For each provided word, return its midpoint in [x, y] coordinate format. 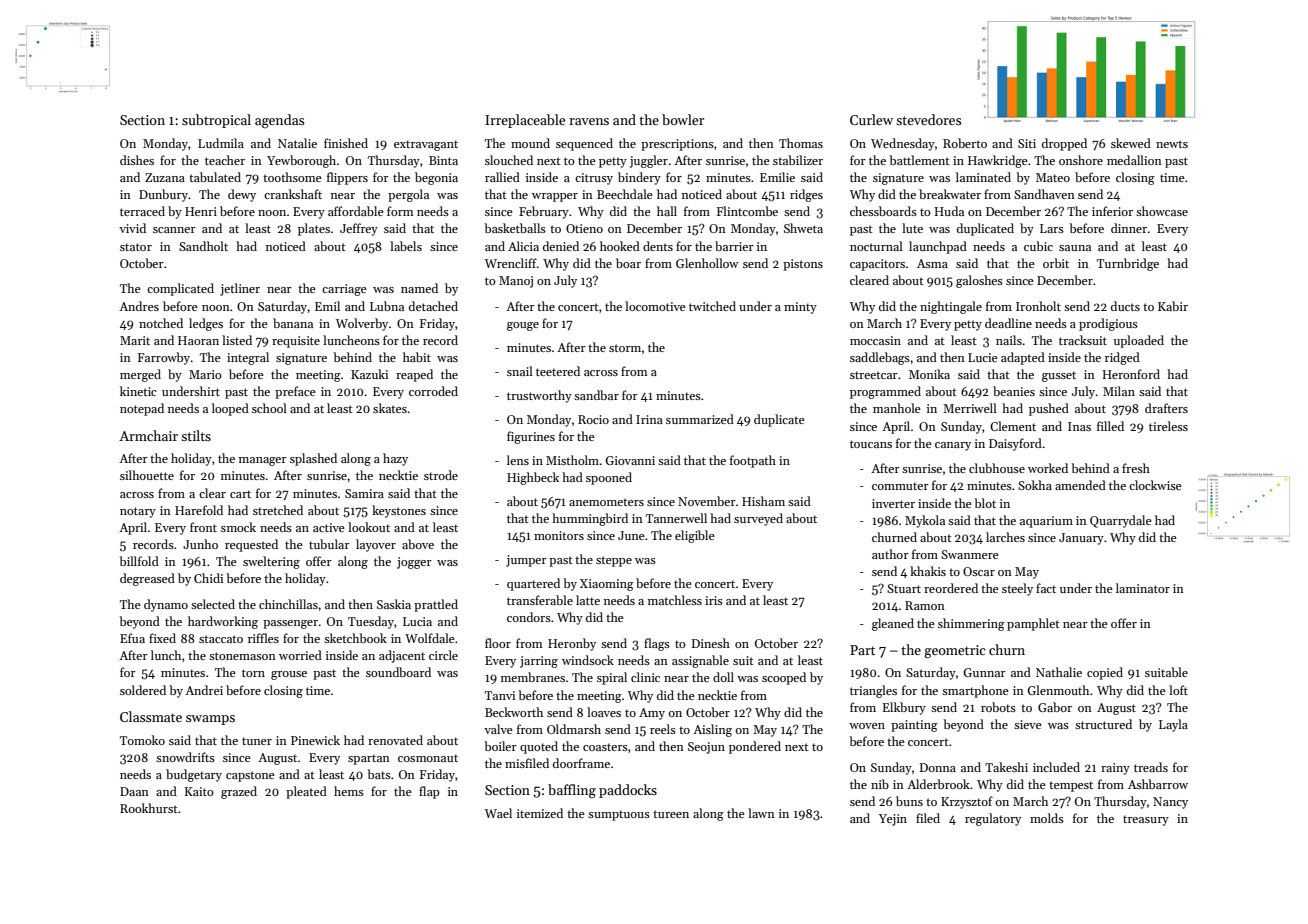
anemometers [606, 502]
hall [667, 211]
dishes [137, 160]
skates [390, 408]
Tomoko [142, 740]
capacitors [877, 265]
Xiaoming [607, 585]
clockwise [1155, 485]
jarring [539, 662]
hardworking [223, 622]
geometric [955, 652]
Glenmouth [1058, 690]
